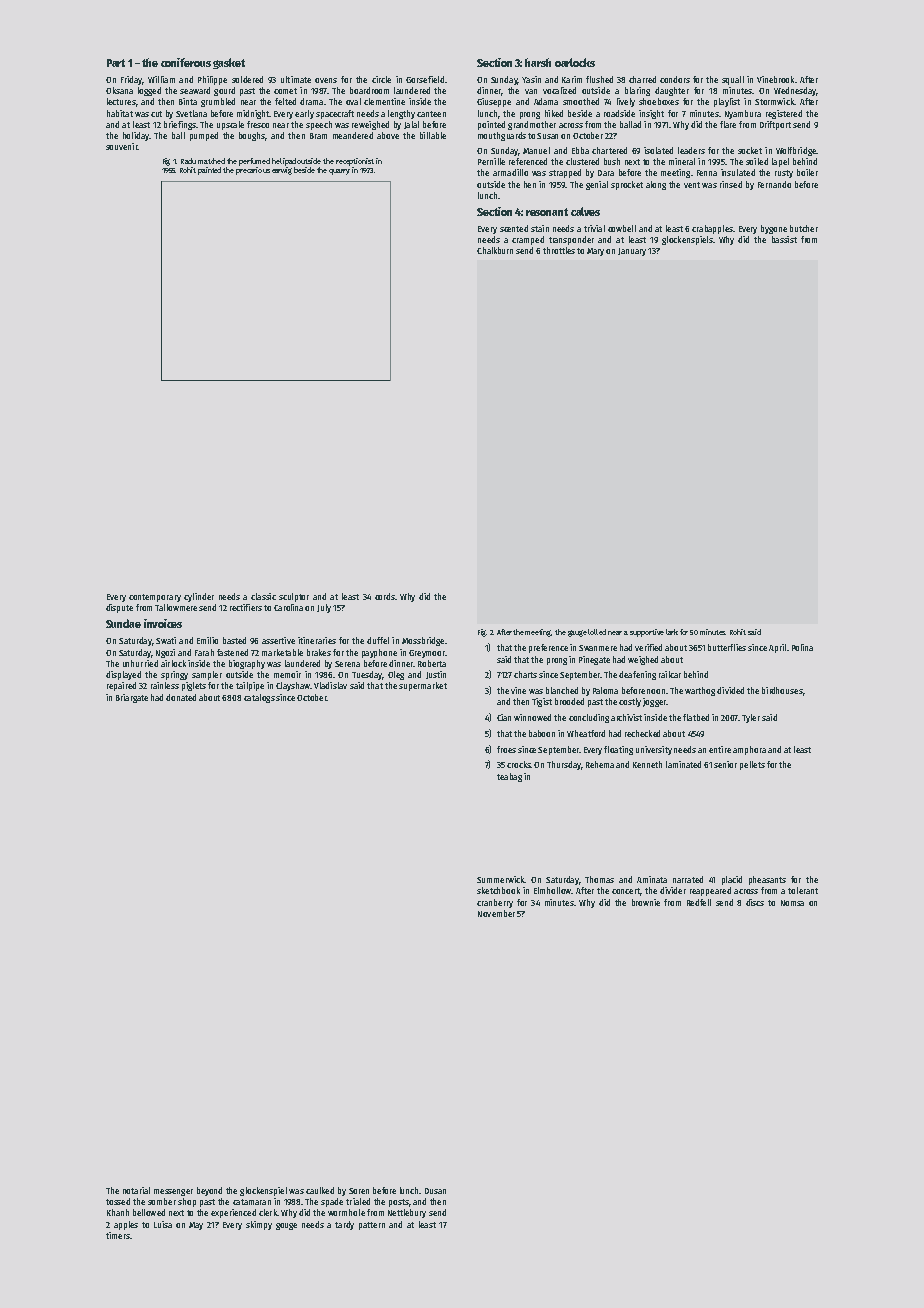 This screenshot has height=1308, width=924. What do you see at coordinates (777, 648) in the screenshot?
I see `April` at bounding box center [777, 648].
